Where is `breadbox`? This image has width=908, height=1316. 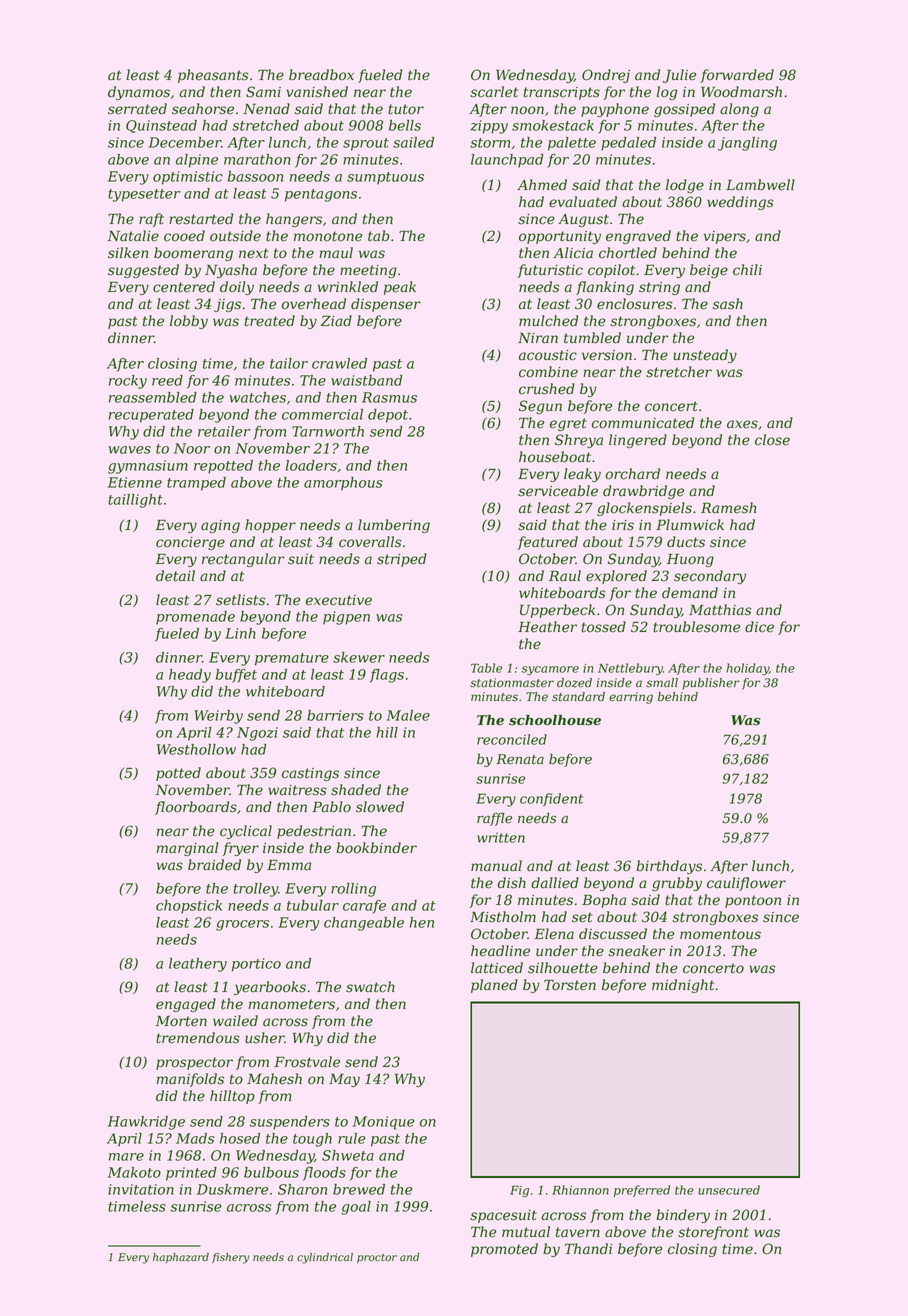
breadbox is located at coordinates (321, 75).
